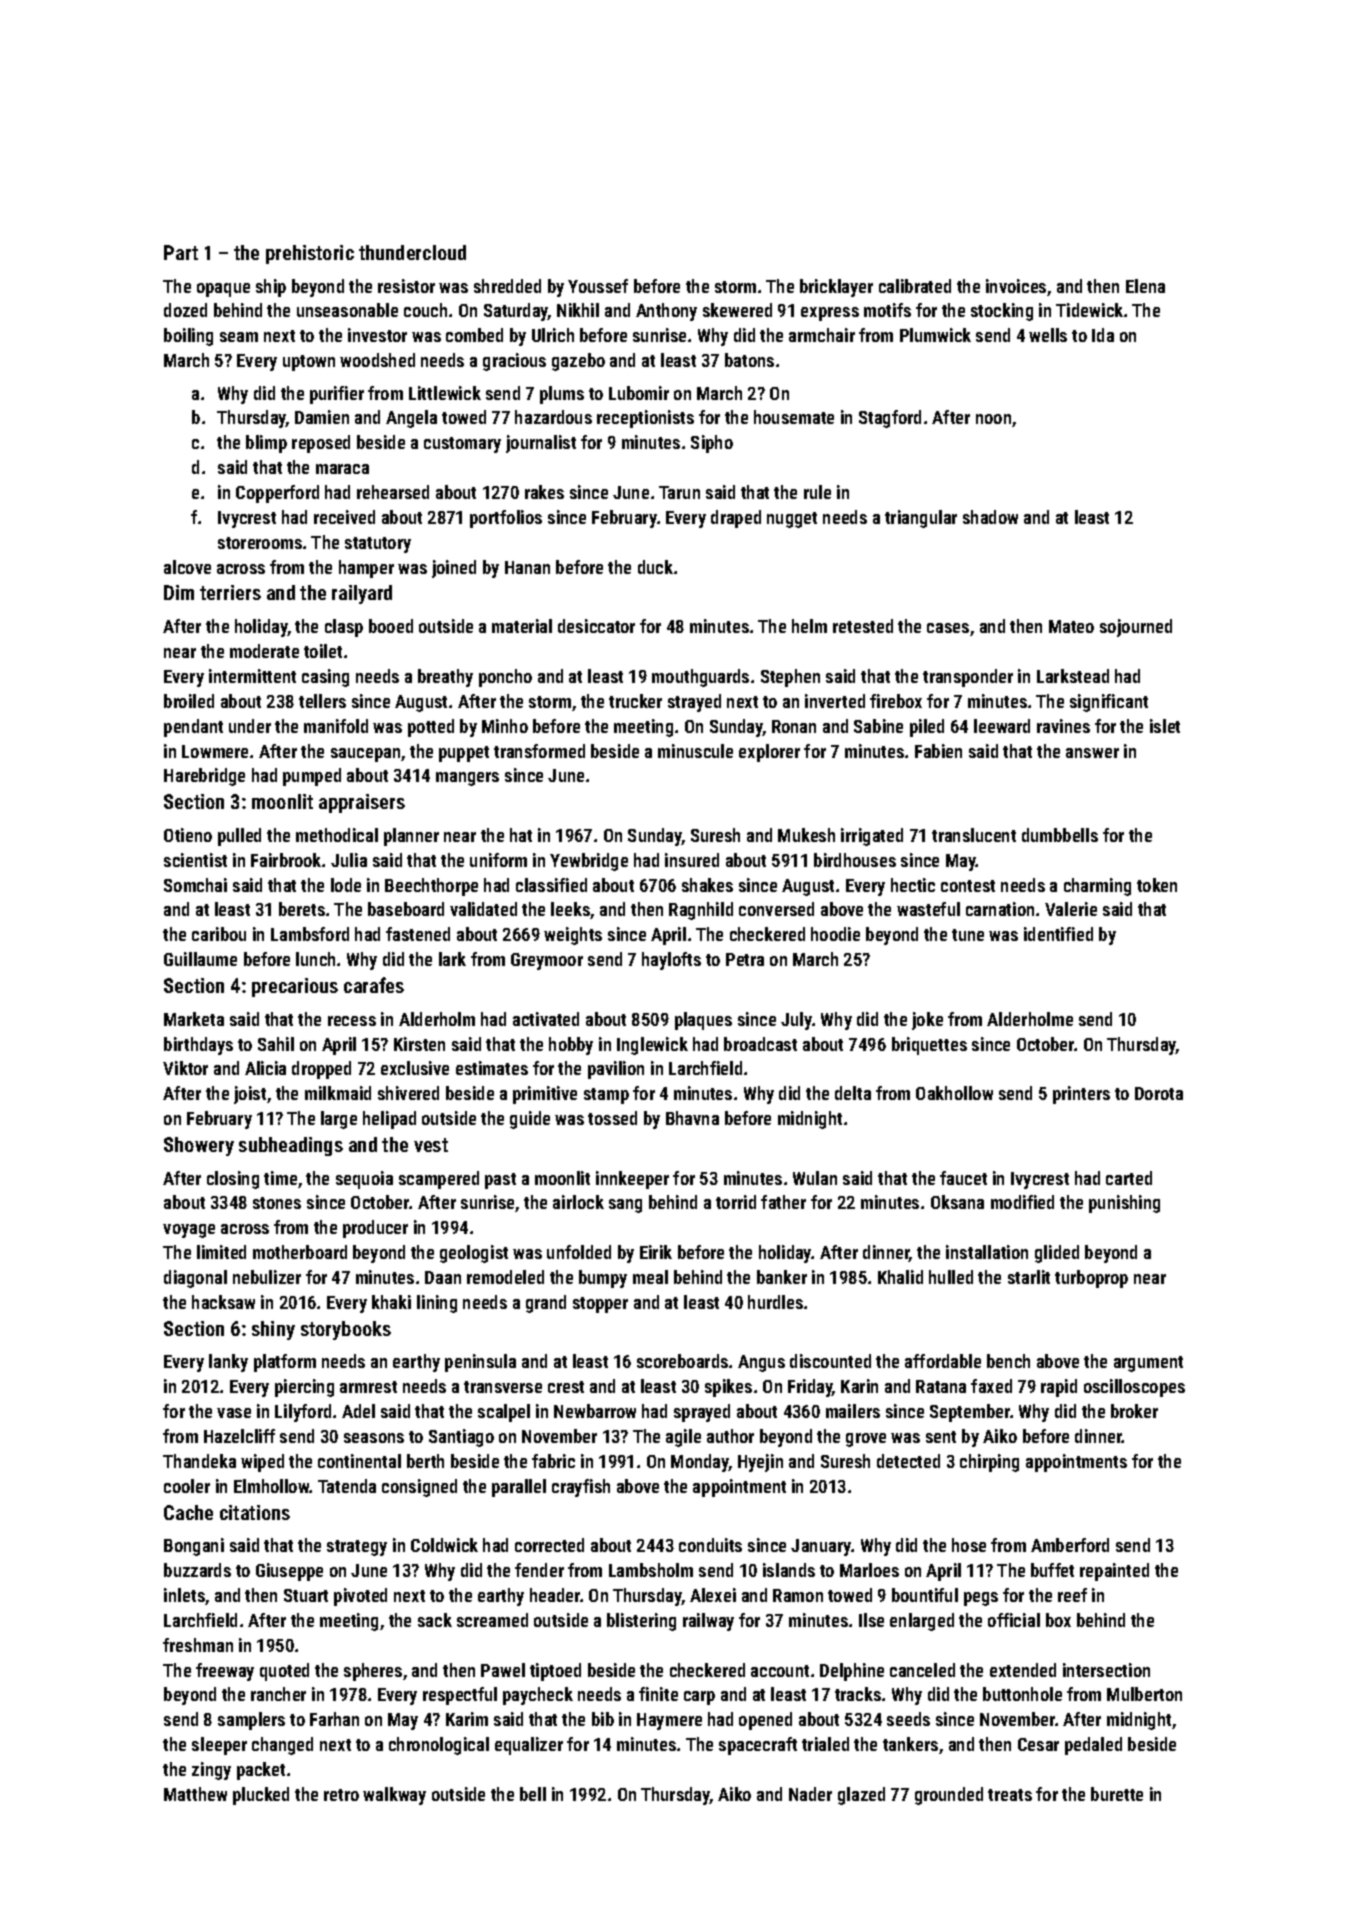 Image resolution: width=1350 pixels, height=1909 pixels. Describe the element at coordinates (993, 419) in the document. I see `noon` at that location.
